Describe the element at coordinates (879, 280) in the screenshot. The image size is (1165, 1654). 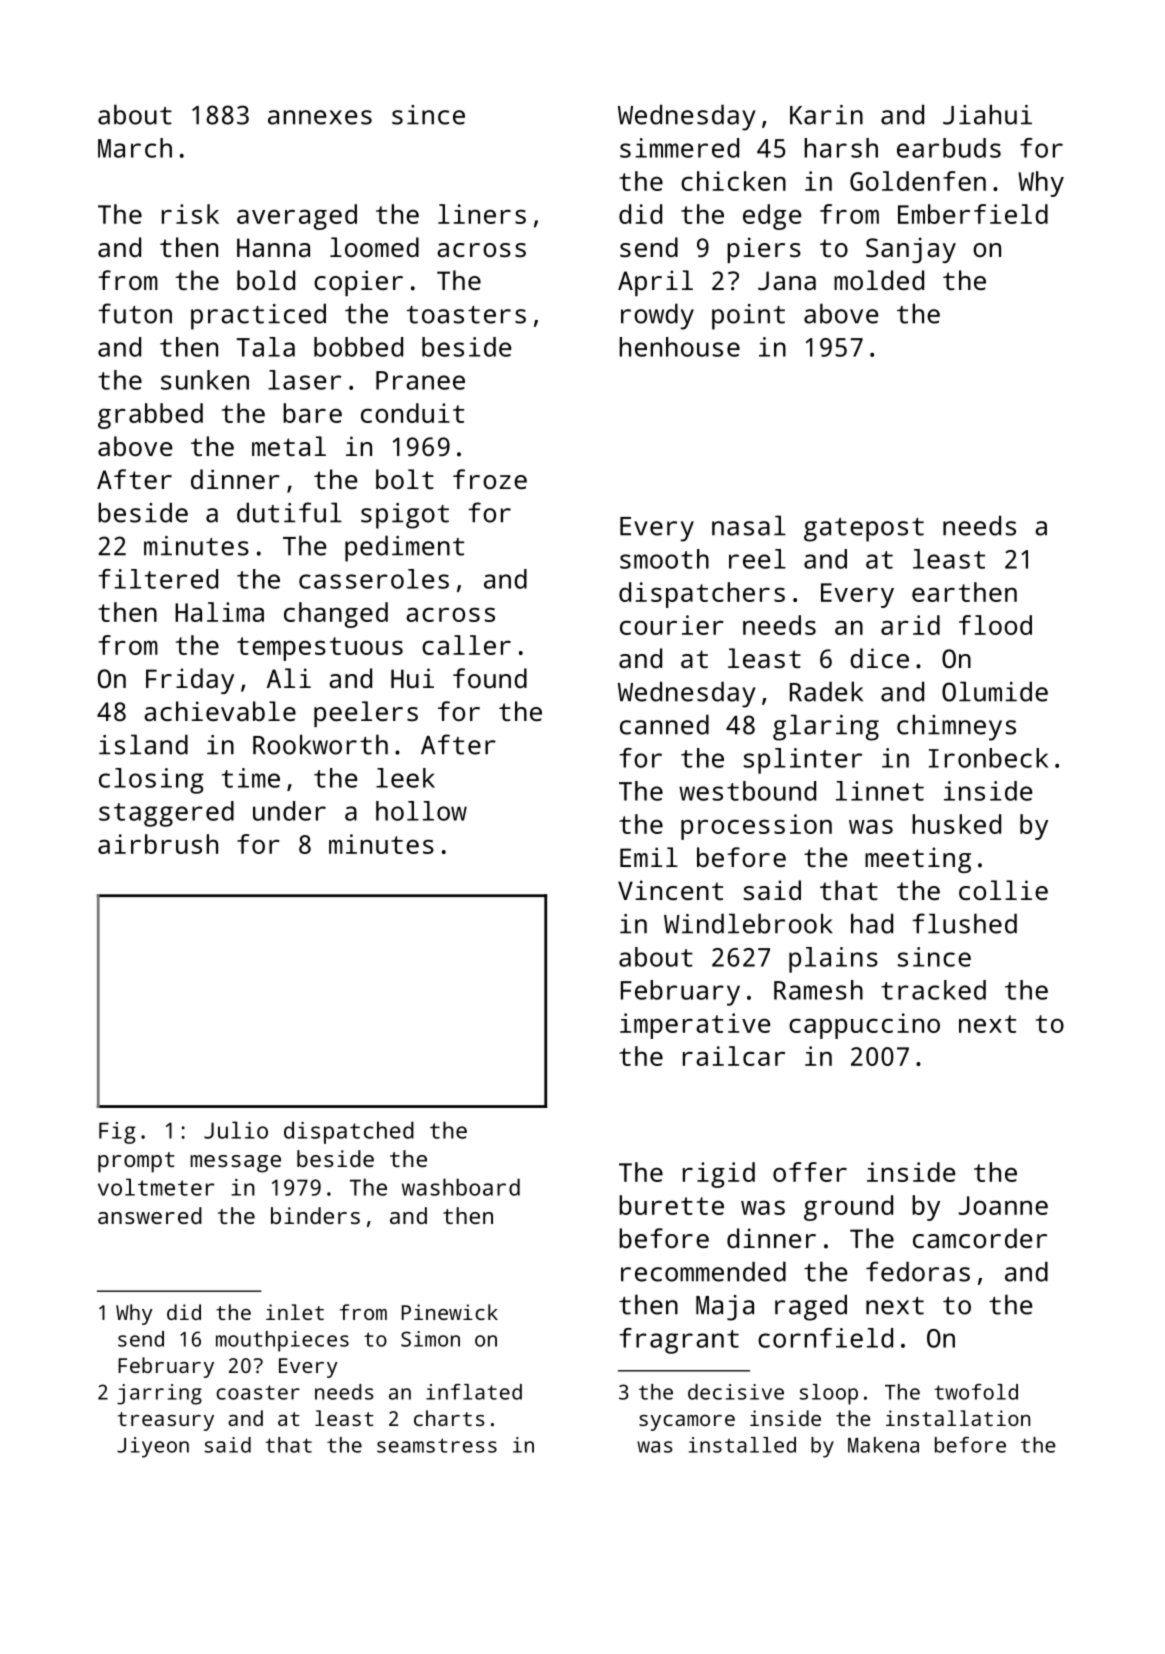
I see `molded` at that location.
